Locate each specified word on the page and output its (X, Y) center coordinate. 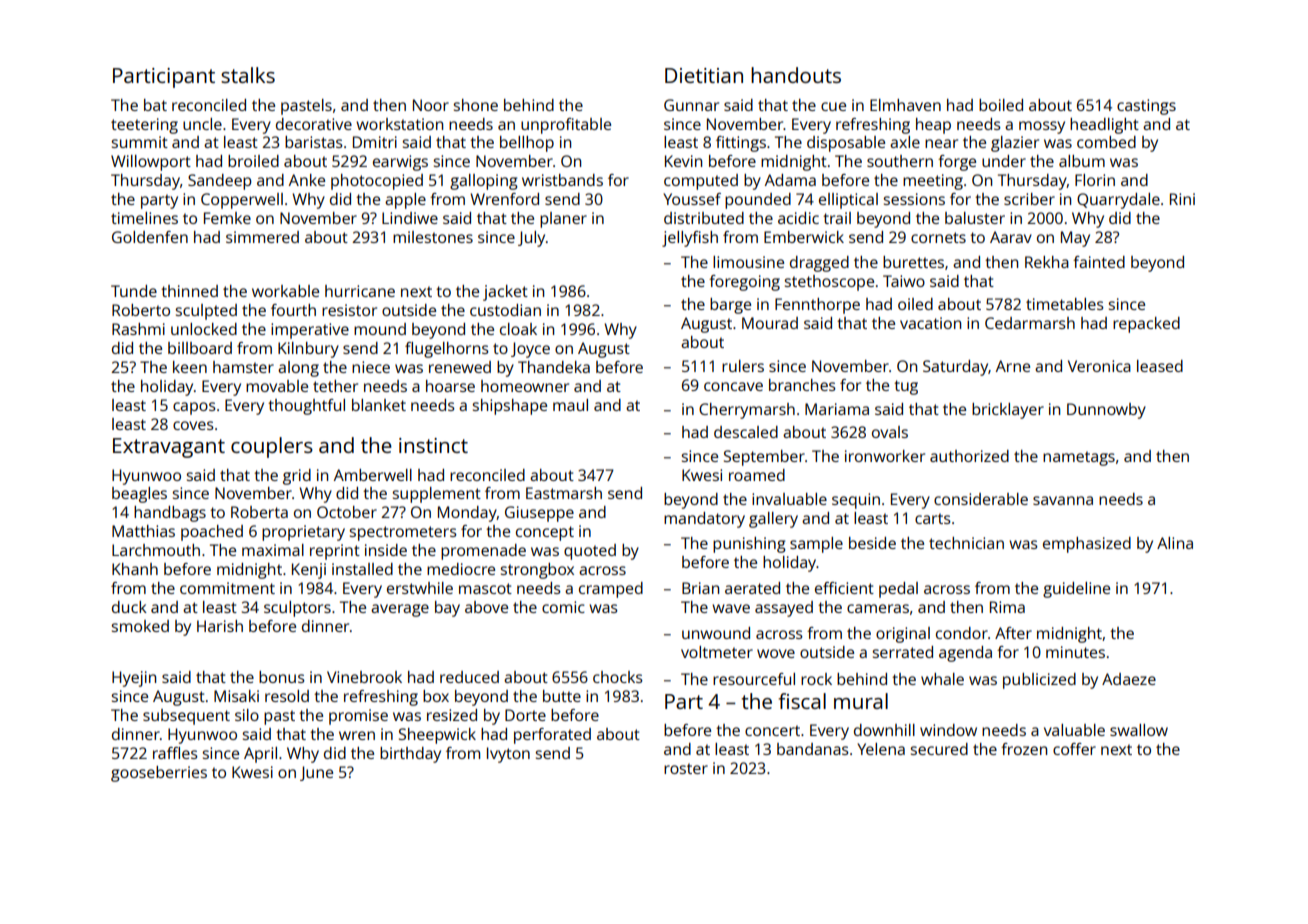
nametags (1079, 458)
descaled (746, 432)
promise (358, 717)
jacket (505, 293)
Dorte (525, 715)
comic (563, 607)
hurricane (360, 291)
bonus (282, 677)
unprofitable (566, 126)
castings (1146, 107)
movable (277, 386)
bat (155, 105)
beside (872, 543)
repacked (1146, 325)
